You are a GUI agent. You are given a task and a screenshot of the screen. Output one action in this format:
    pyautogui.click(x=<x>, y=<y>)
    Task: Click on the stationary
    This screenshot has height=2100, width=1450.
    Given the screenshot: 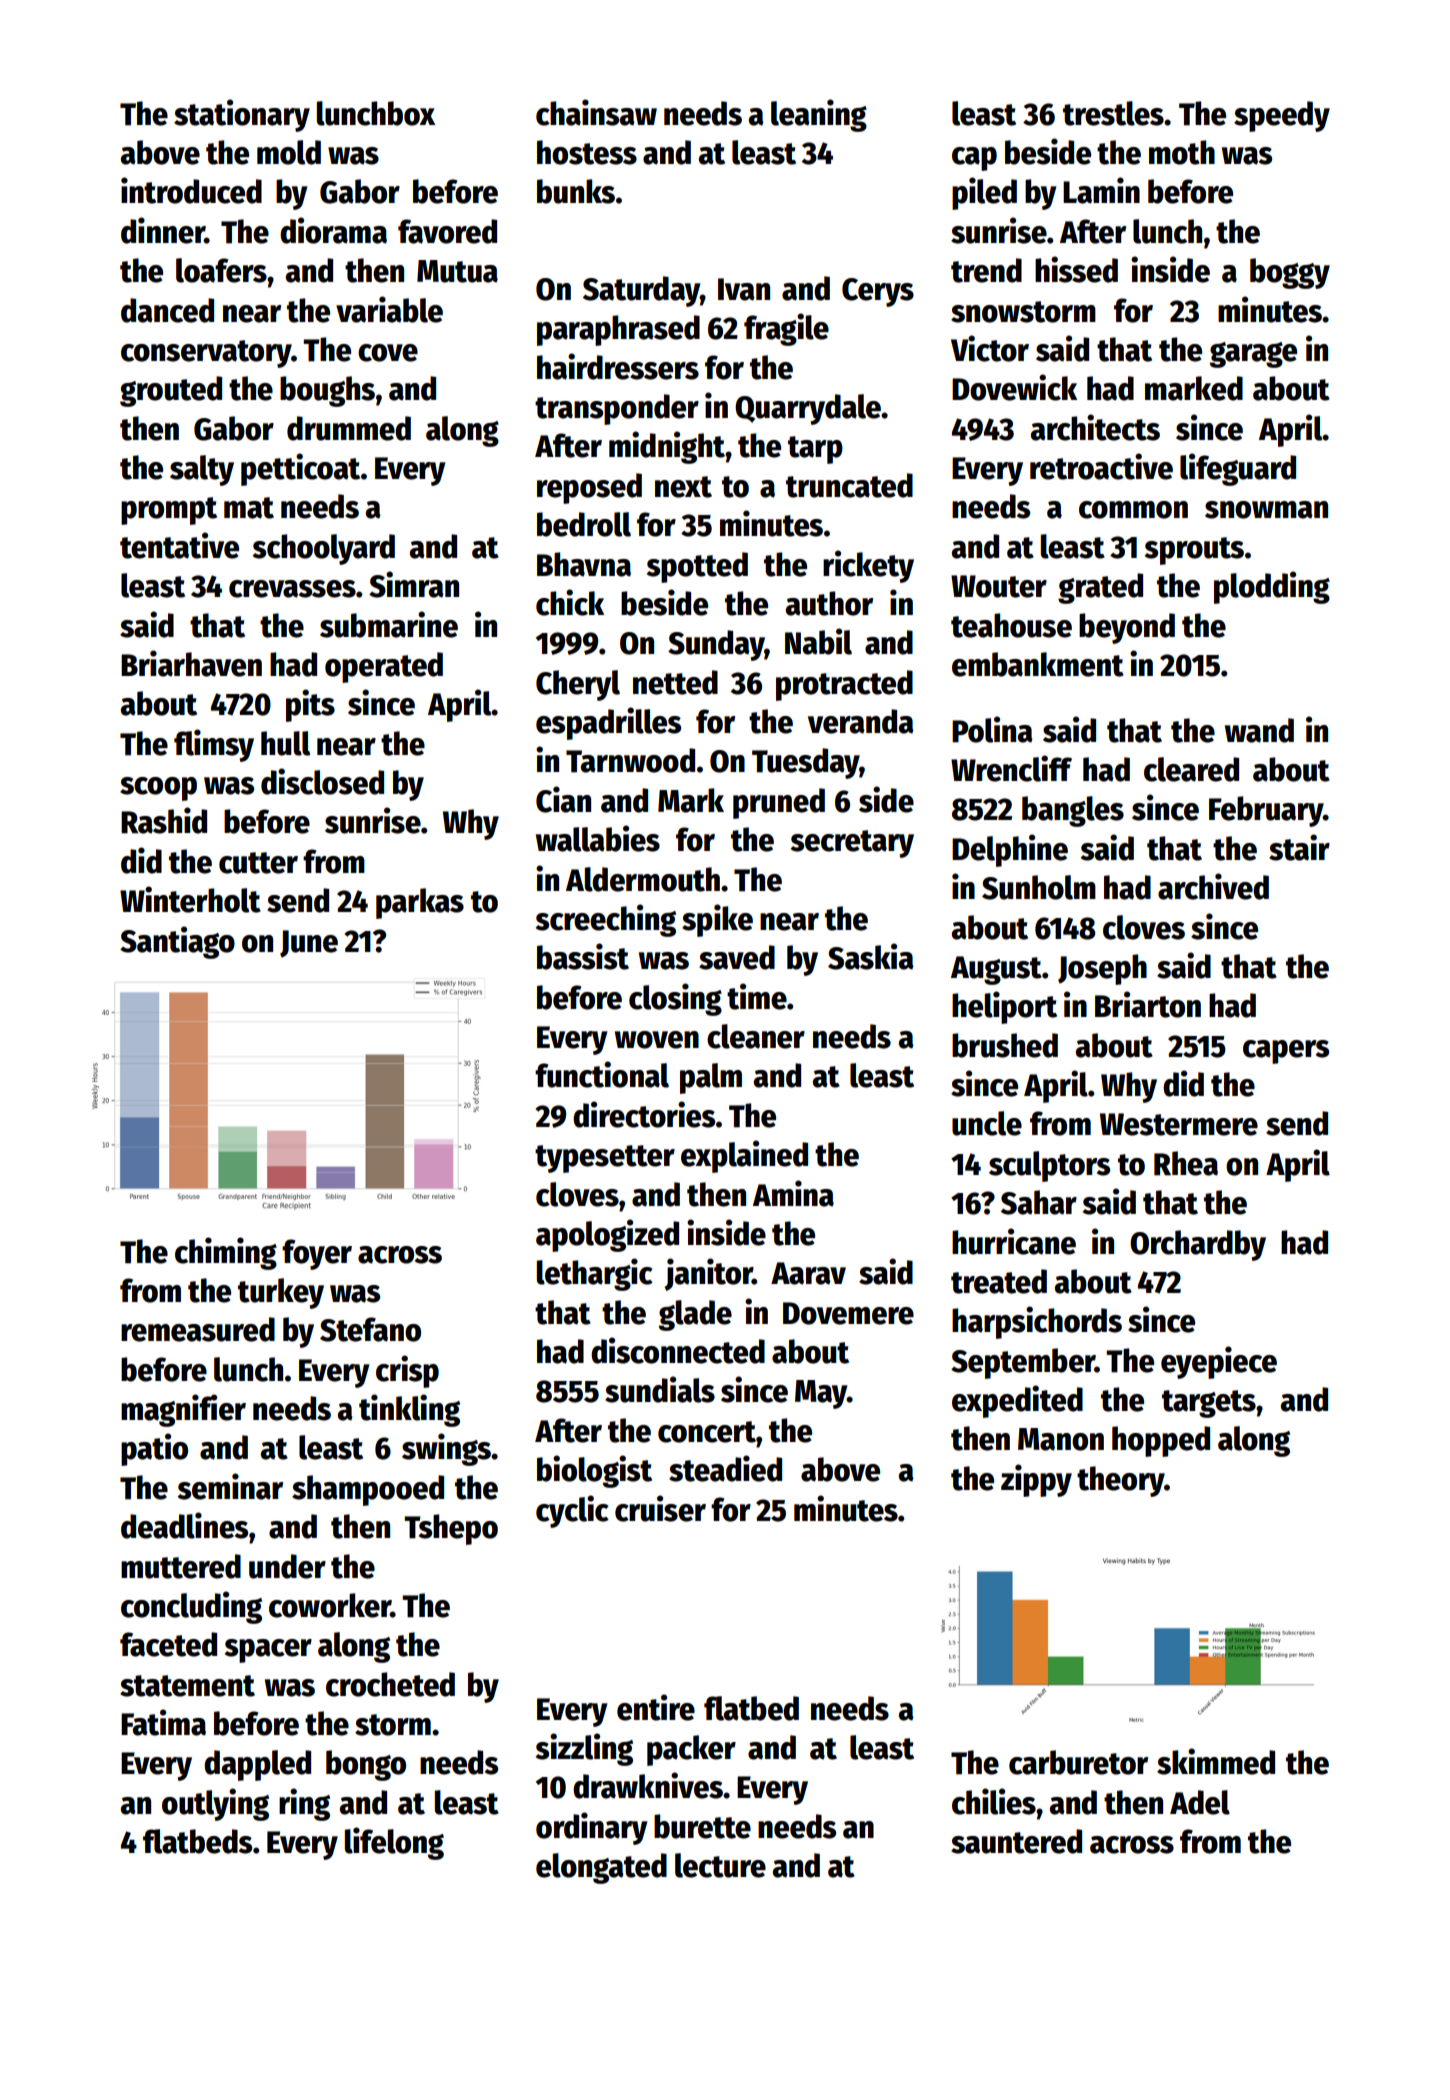 What is the action you would take?
    pyautogui.click(x=242, y=115)
